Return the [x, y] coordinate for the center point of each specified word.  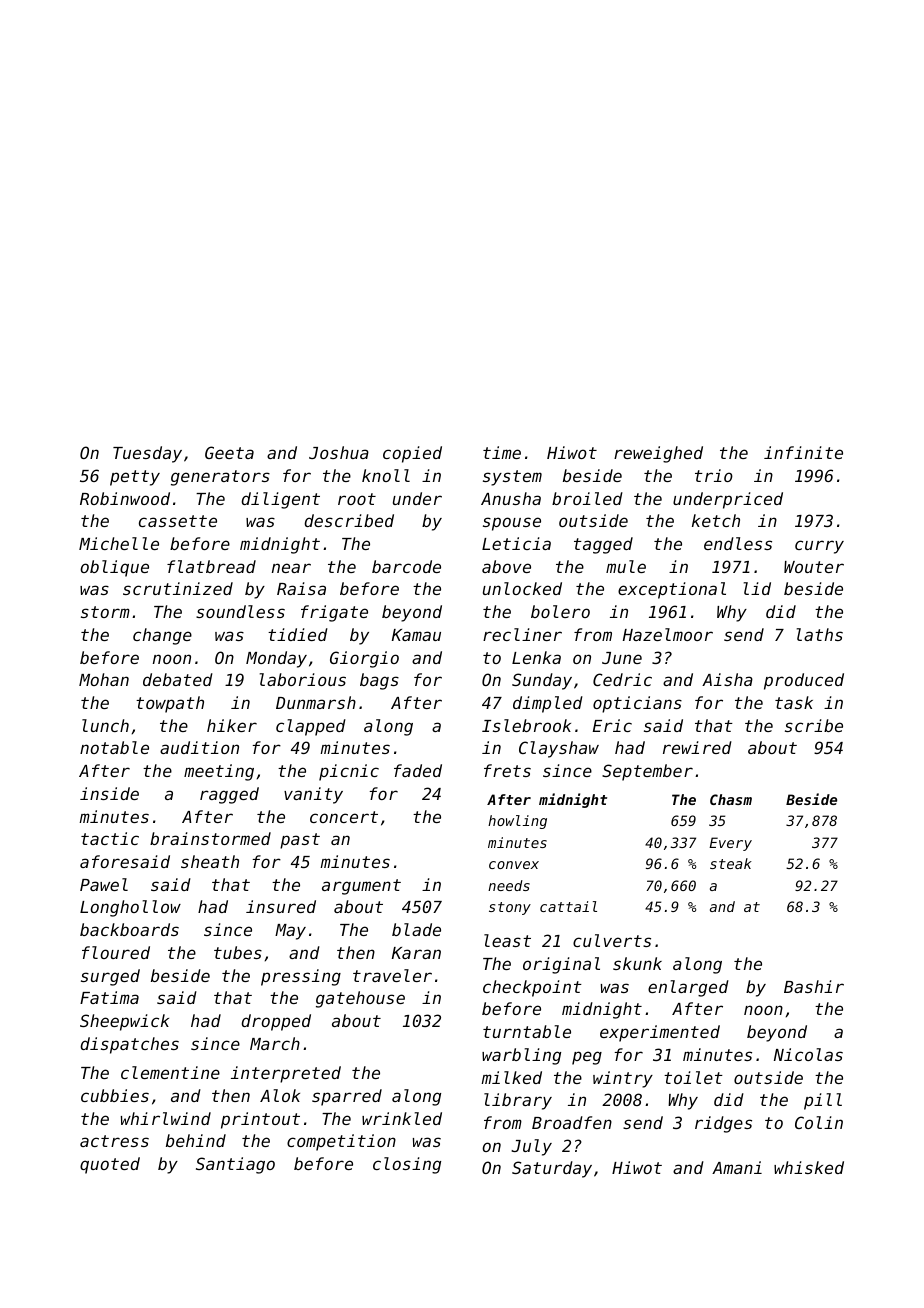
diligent [281, 500]
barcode [406, 566]
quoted [110, 1165]
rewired [697, 747]
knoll [386, 475]
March [275, 1043]
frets [507, 770]
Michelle [119, 543]
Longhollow [130, 908]
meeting [219, 772]
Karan [416, 953]
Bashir [814, 986]
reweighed [658, 454]
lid [757, 588]
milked [511, 1077]
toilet [693, 1077]
